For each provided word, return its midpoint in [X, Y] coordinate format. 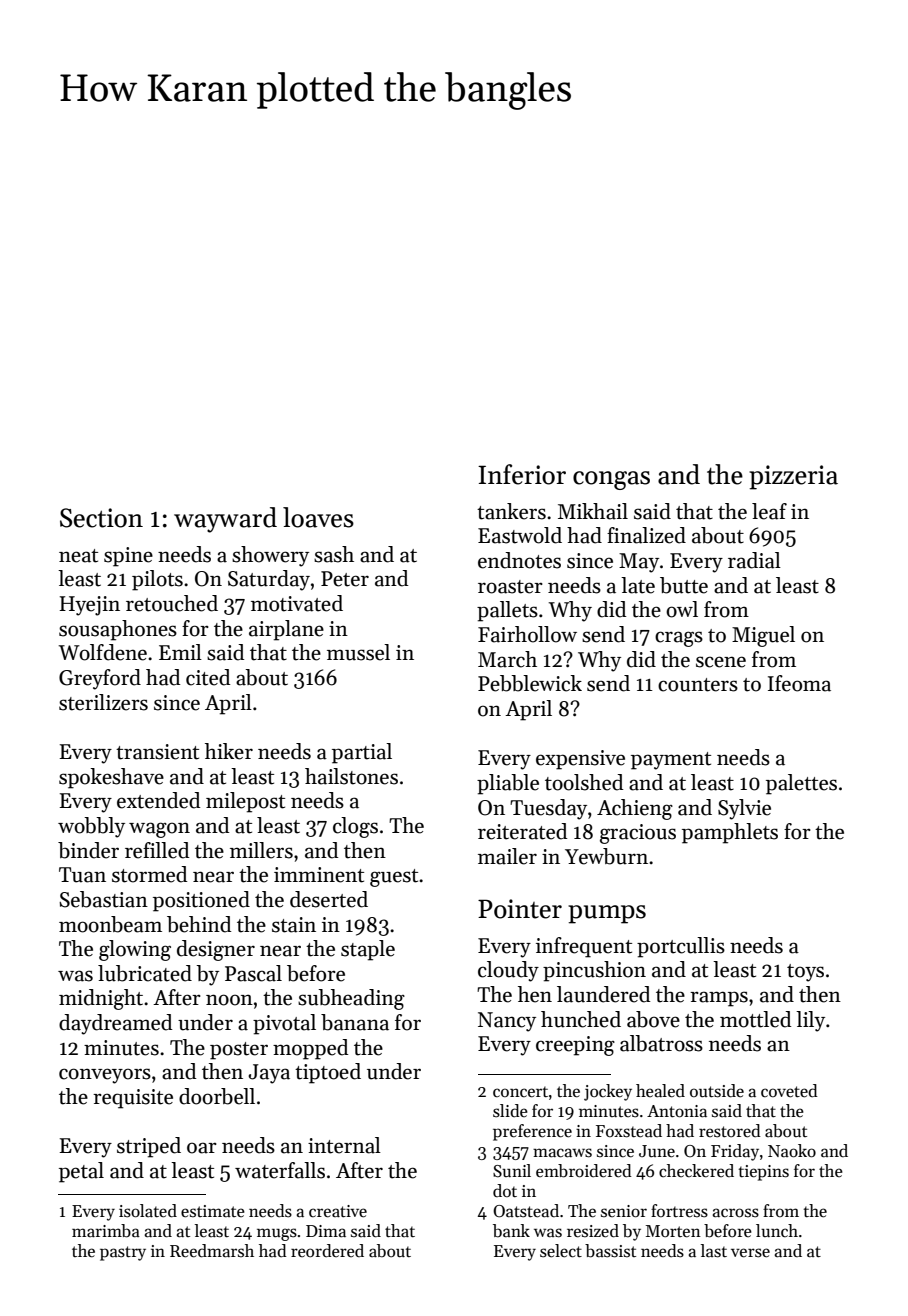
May [639, 563]
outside [717, 1091]
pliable [508, 784]
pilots [157, 580]
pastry [123, 1253]
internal [344, 1145]
